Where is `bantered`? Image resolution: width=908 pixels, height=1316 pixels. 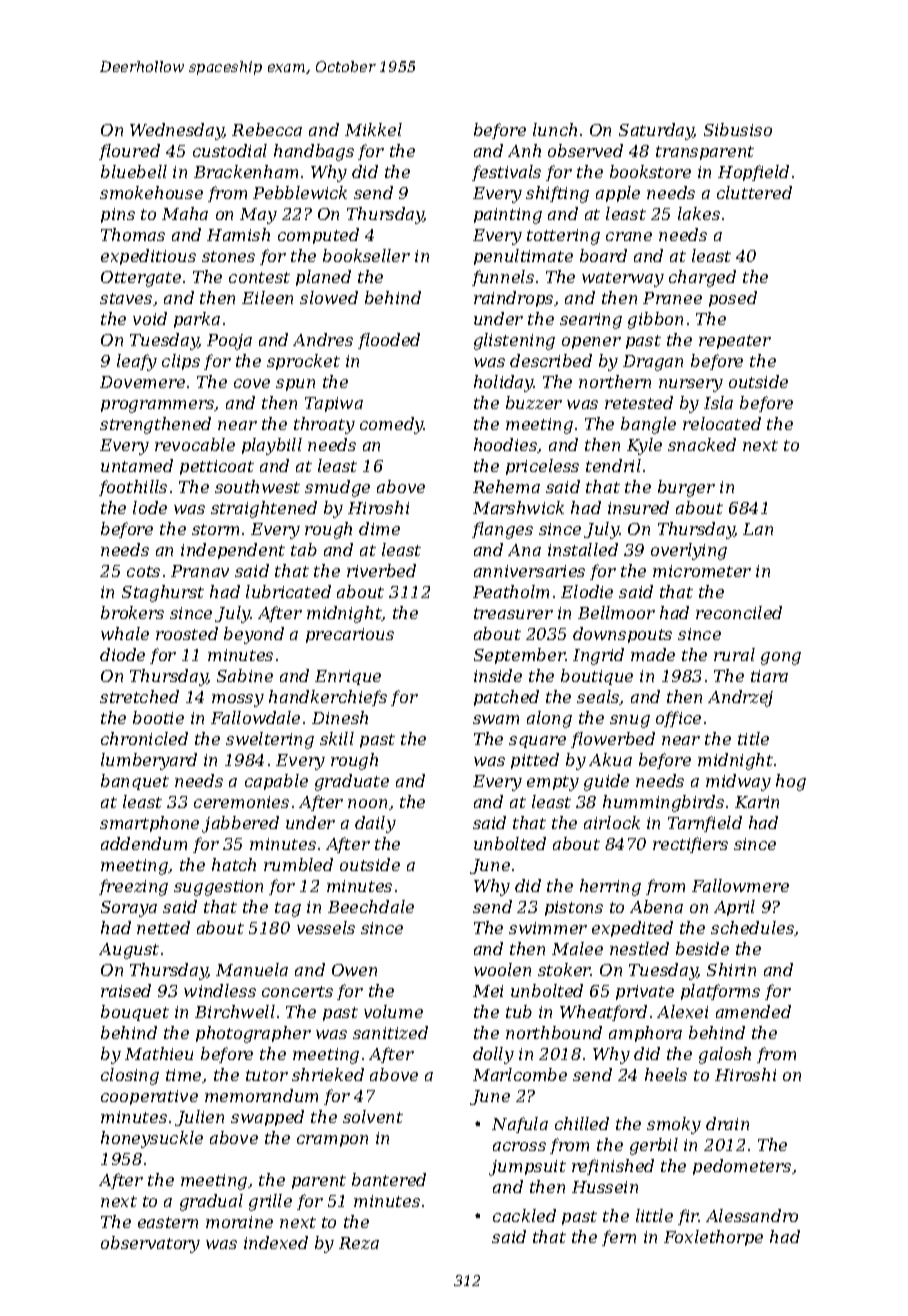 bantered is located at coordinates (389, 1179).
